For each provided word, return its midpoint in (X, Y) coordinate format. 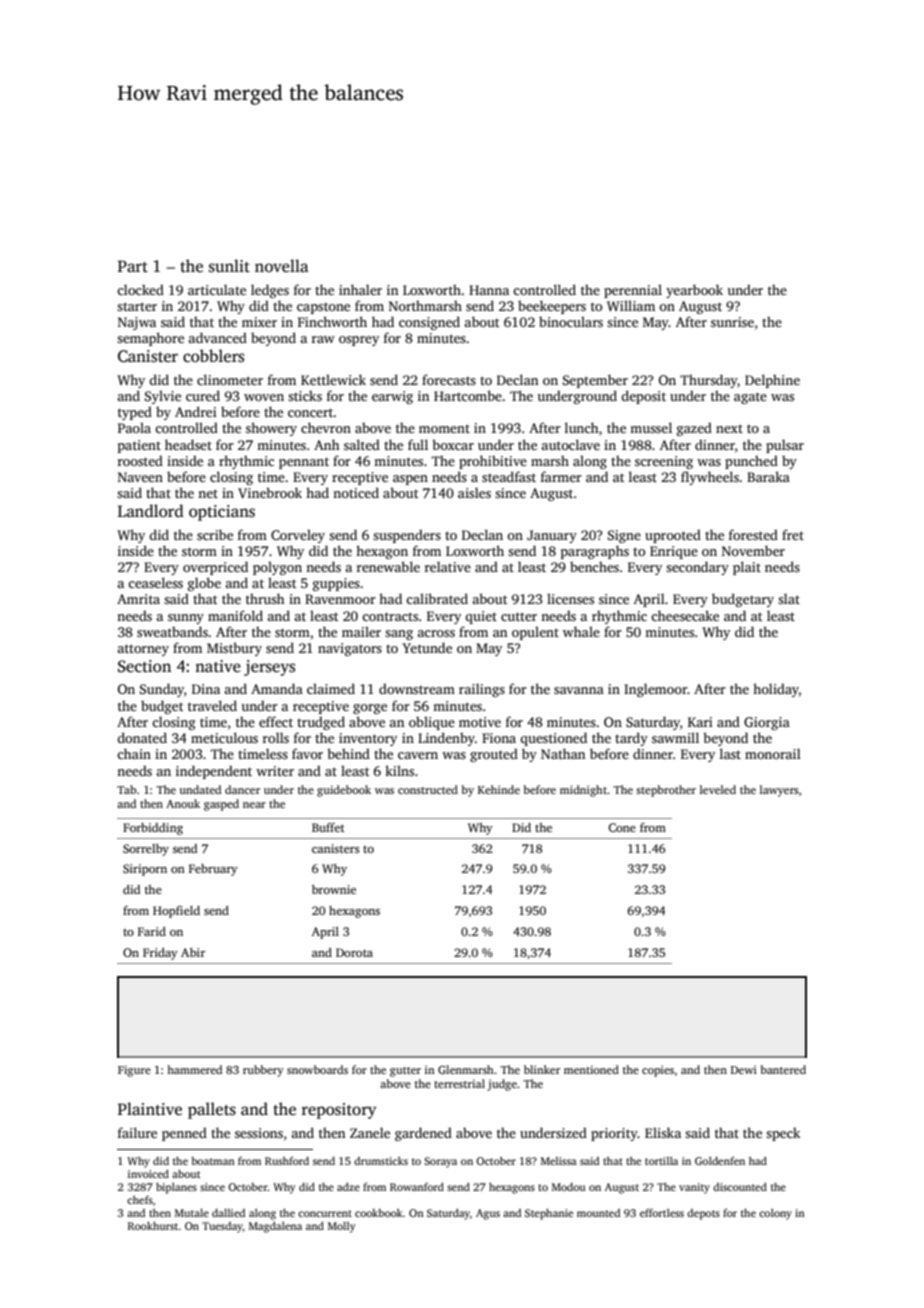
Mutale (192, 1213)
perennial (633, 291)
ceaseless (155, 582)
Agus (488, 1214)
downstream (417, 688)
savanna (579, 690)
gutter (405, 1072)
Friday (160, 954)
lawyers (779, 791)
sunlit (229, 266)
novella (282, 265)
